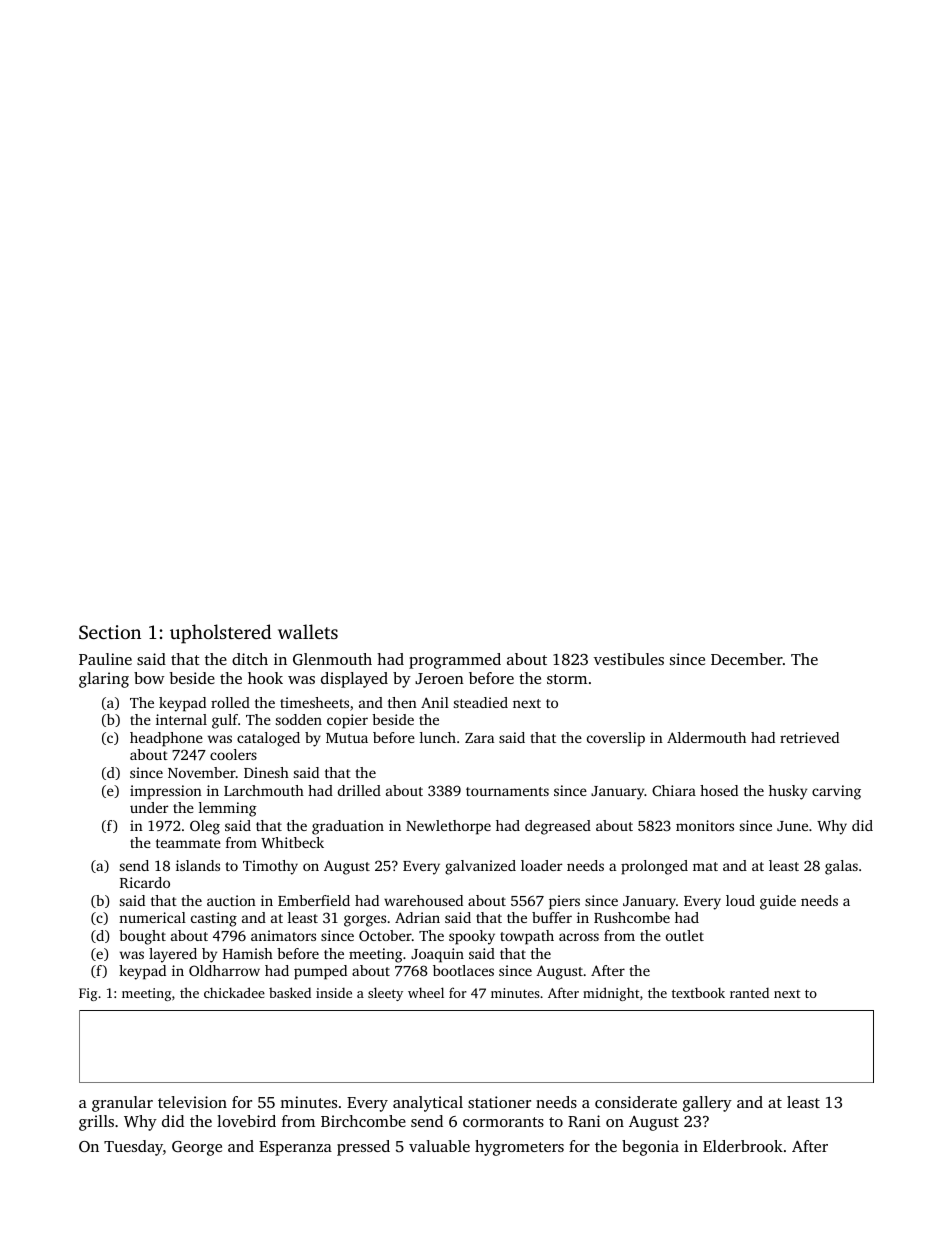 This screenshot has height=1233, width=952. Describe the element at coordinates (792, 826) in the screenshot. I see `June` at that location.
